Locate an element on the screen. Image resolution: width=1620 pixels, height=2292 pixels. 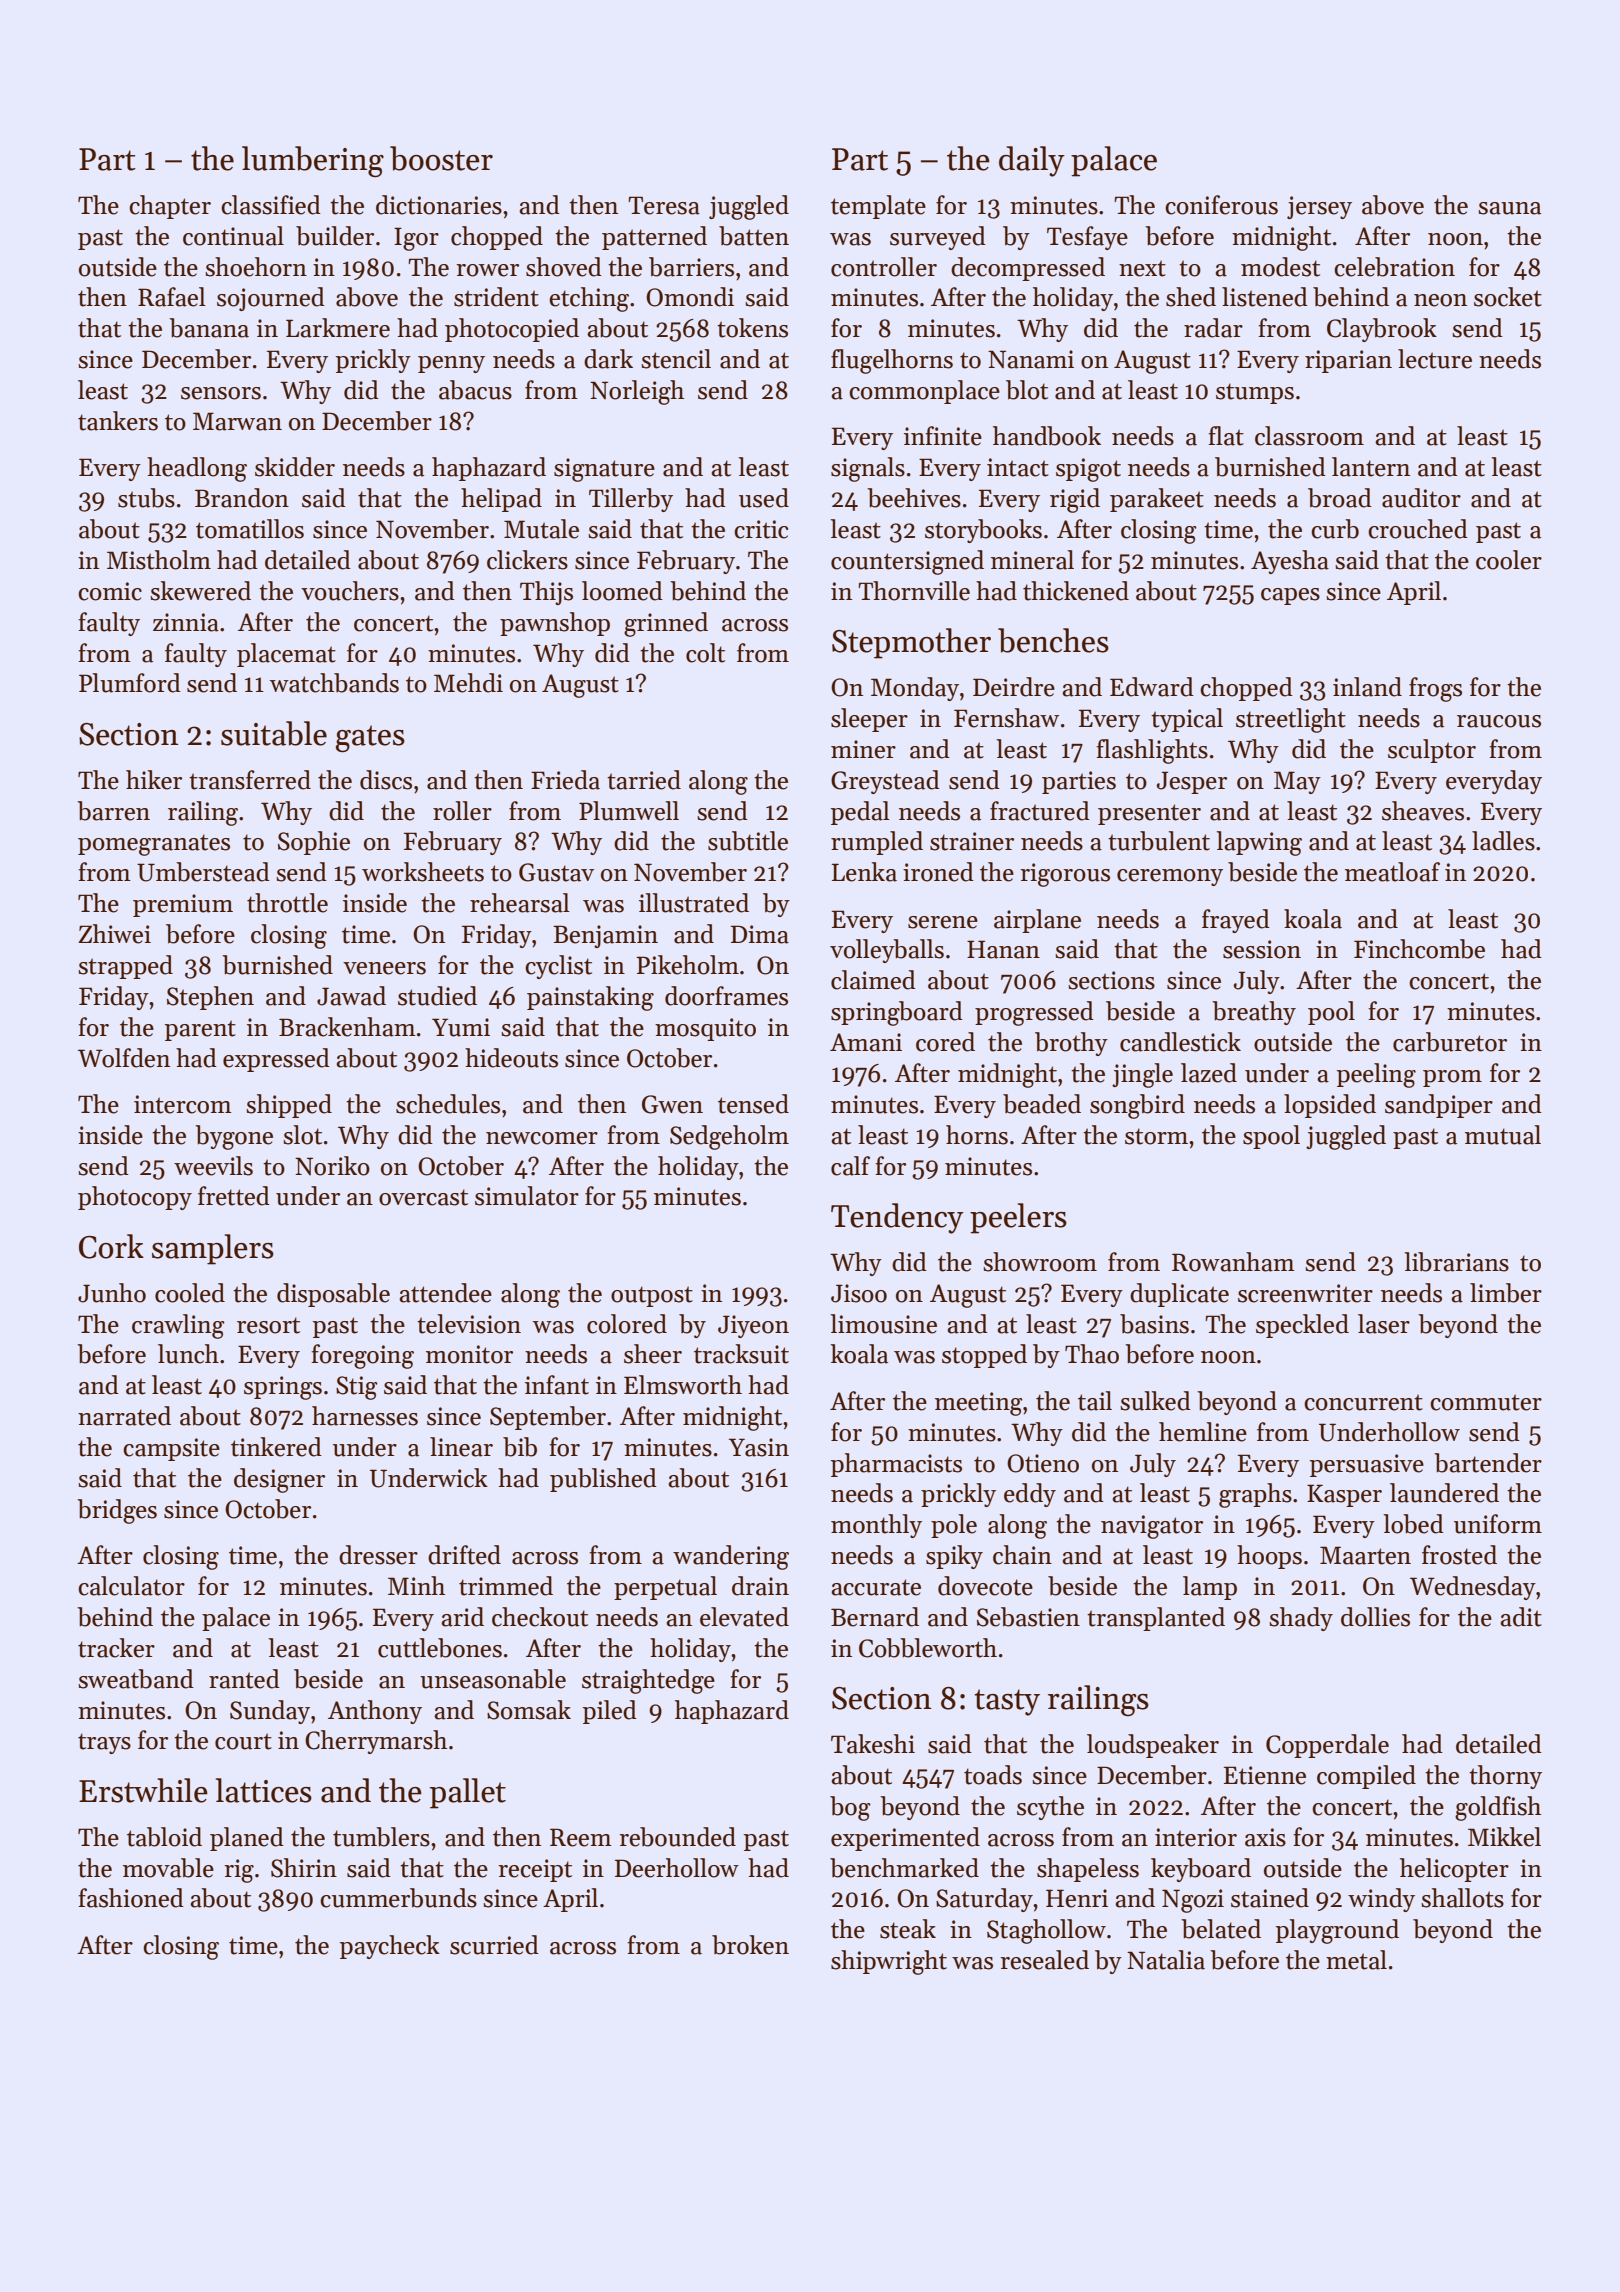
court is located at coordinates (243, 1741).
